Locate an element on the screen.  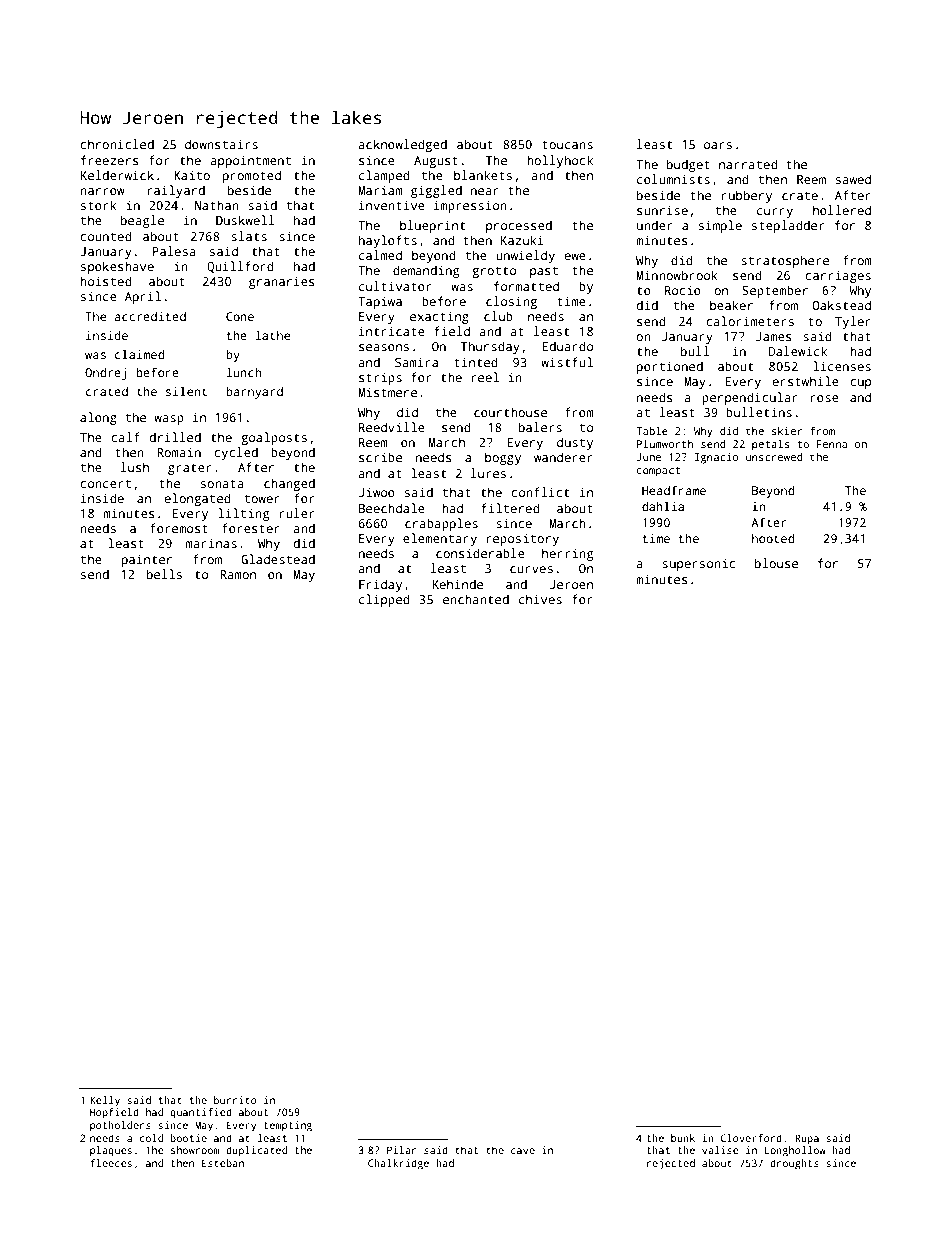
bunk is located at coordinates (683, 1138).
